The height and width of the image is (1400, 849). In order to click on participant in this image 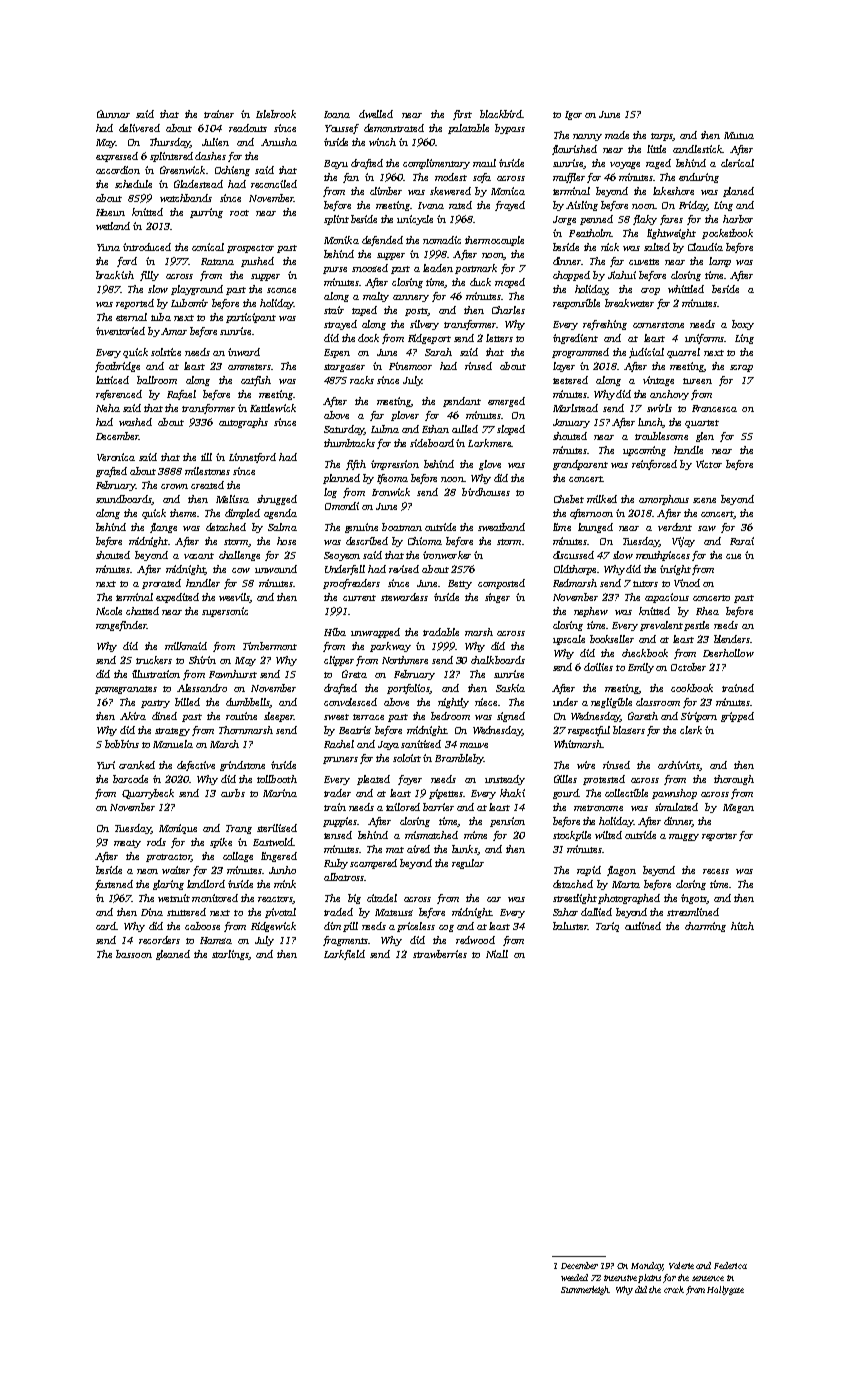, I will do `click(251, 318)`.
